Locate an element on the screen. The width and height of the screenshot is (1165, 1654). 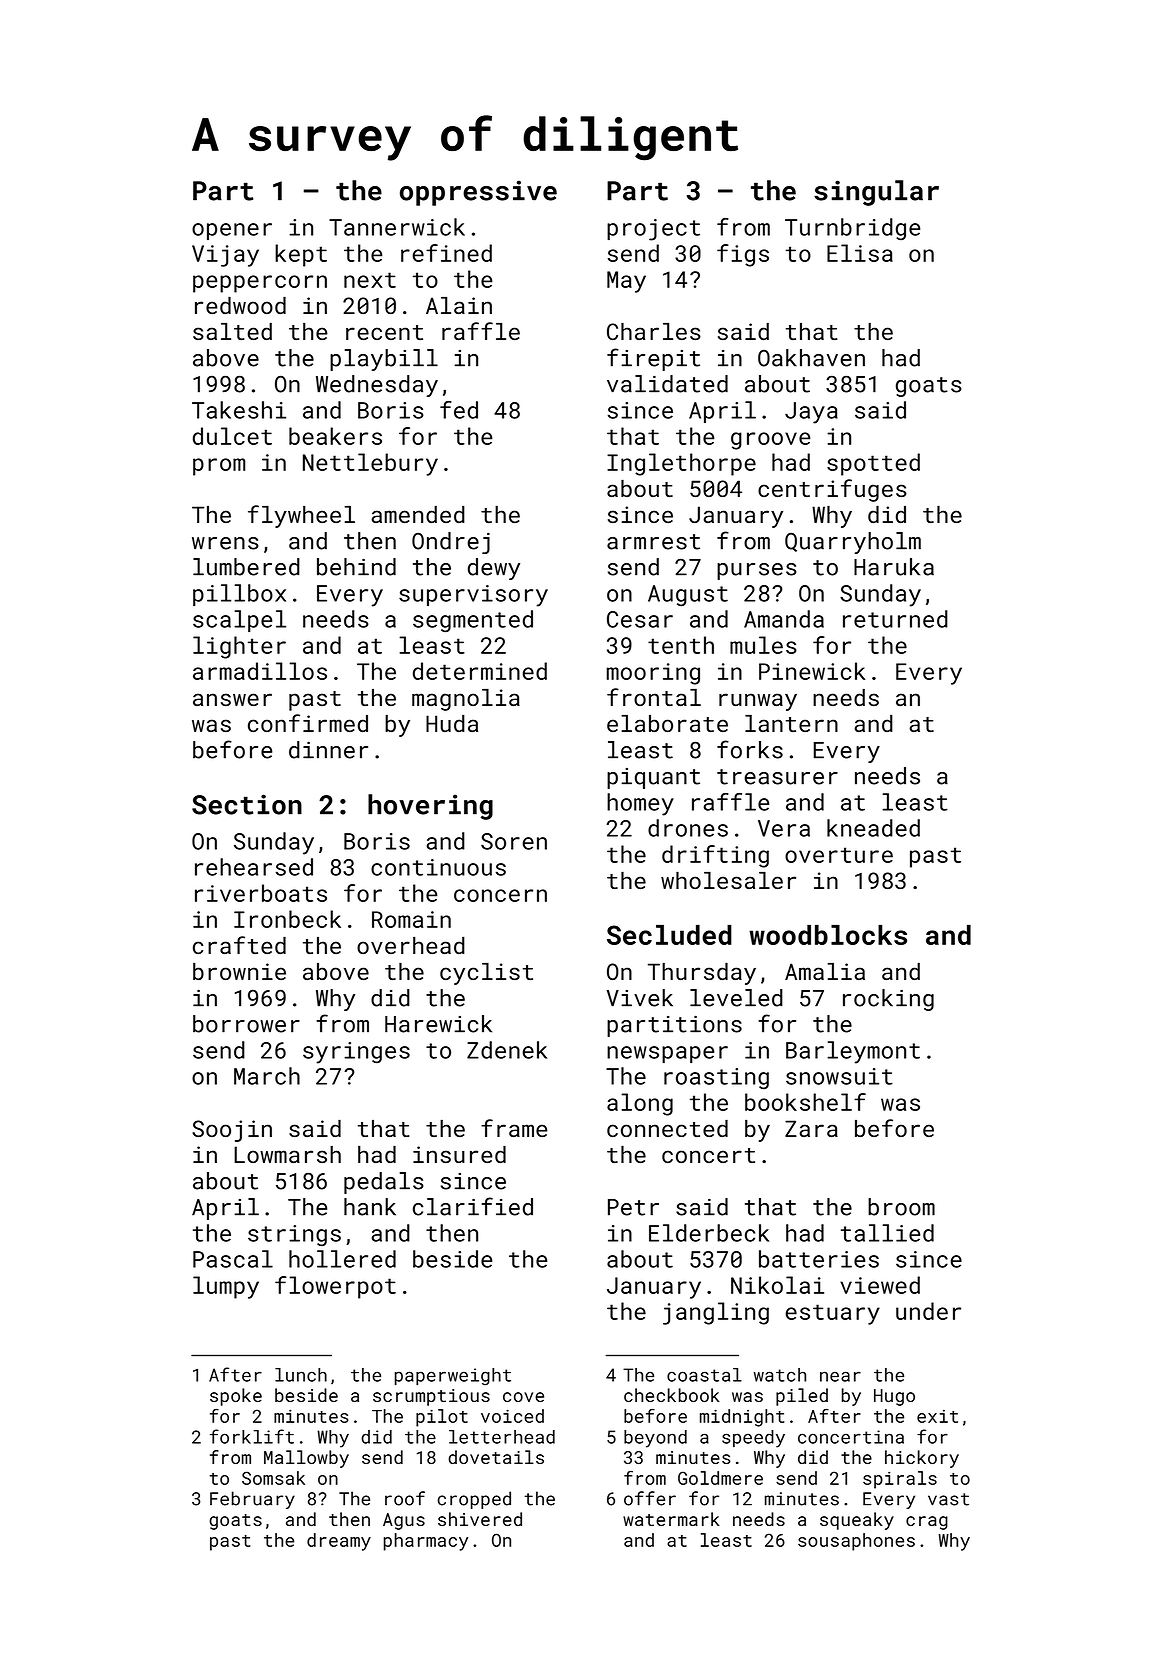
kneaded is located at coordinates (873, 828).
